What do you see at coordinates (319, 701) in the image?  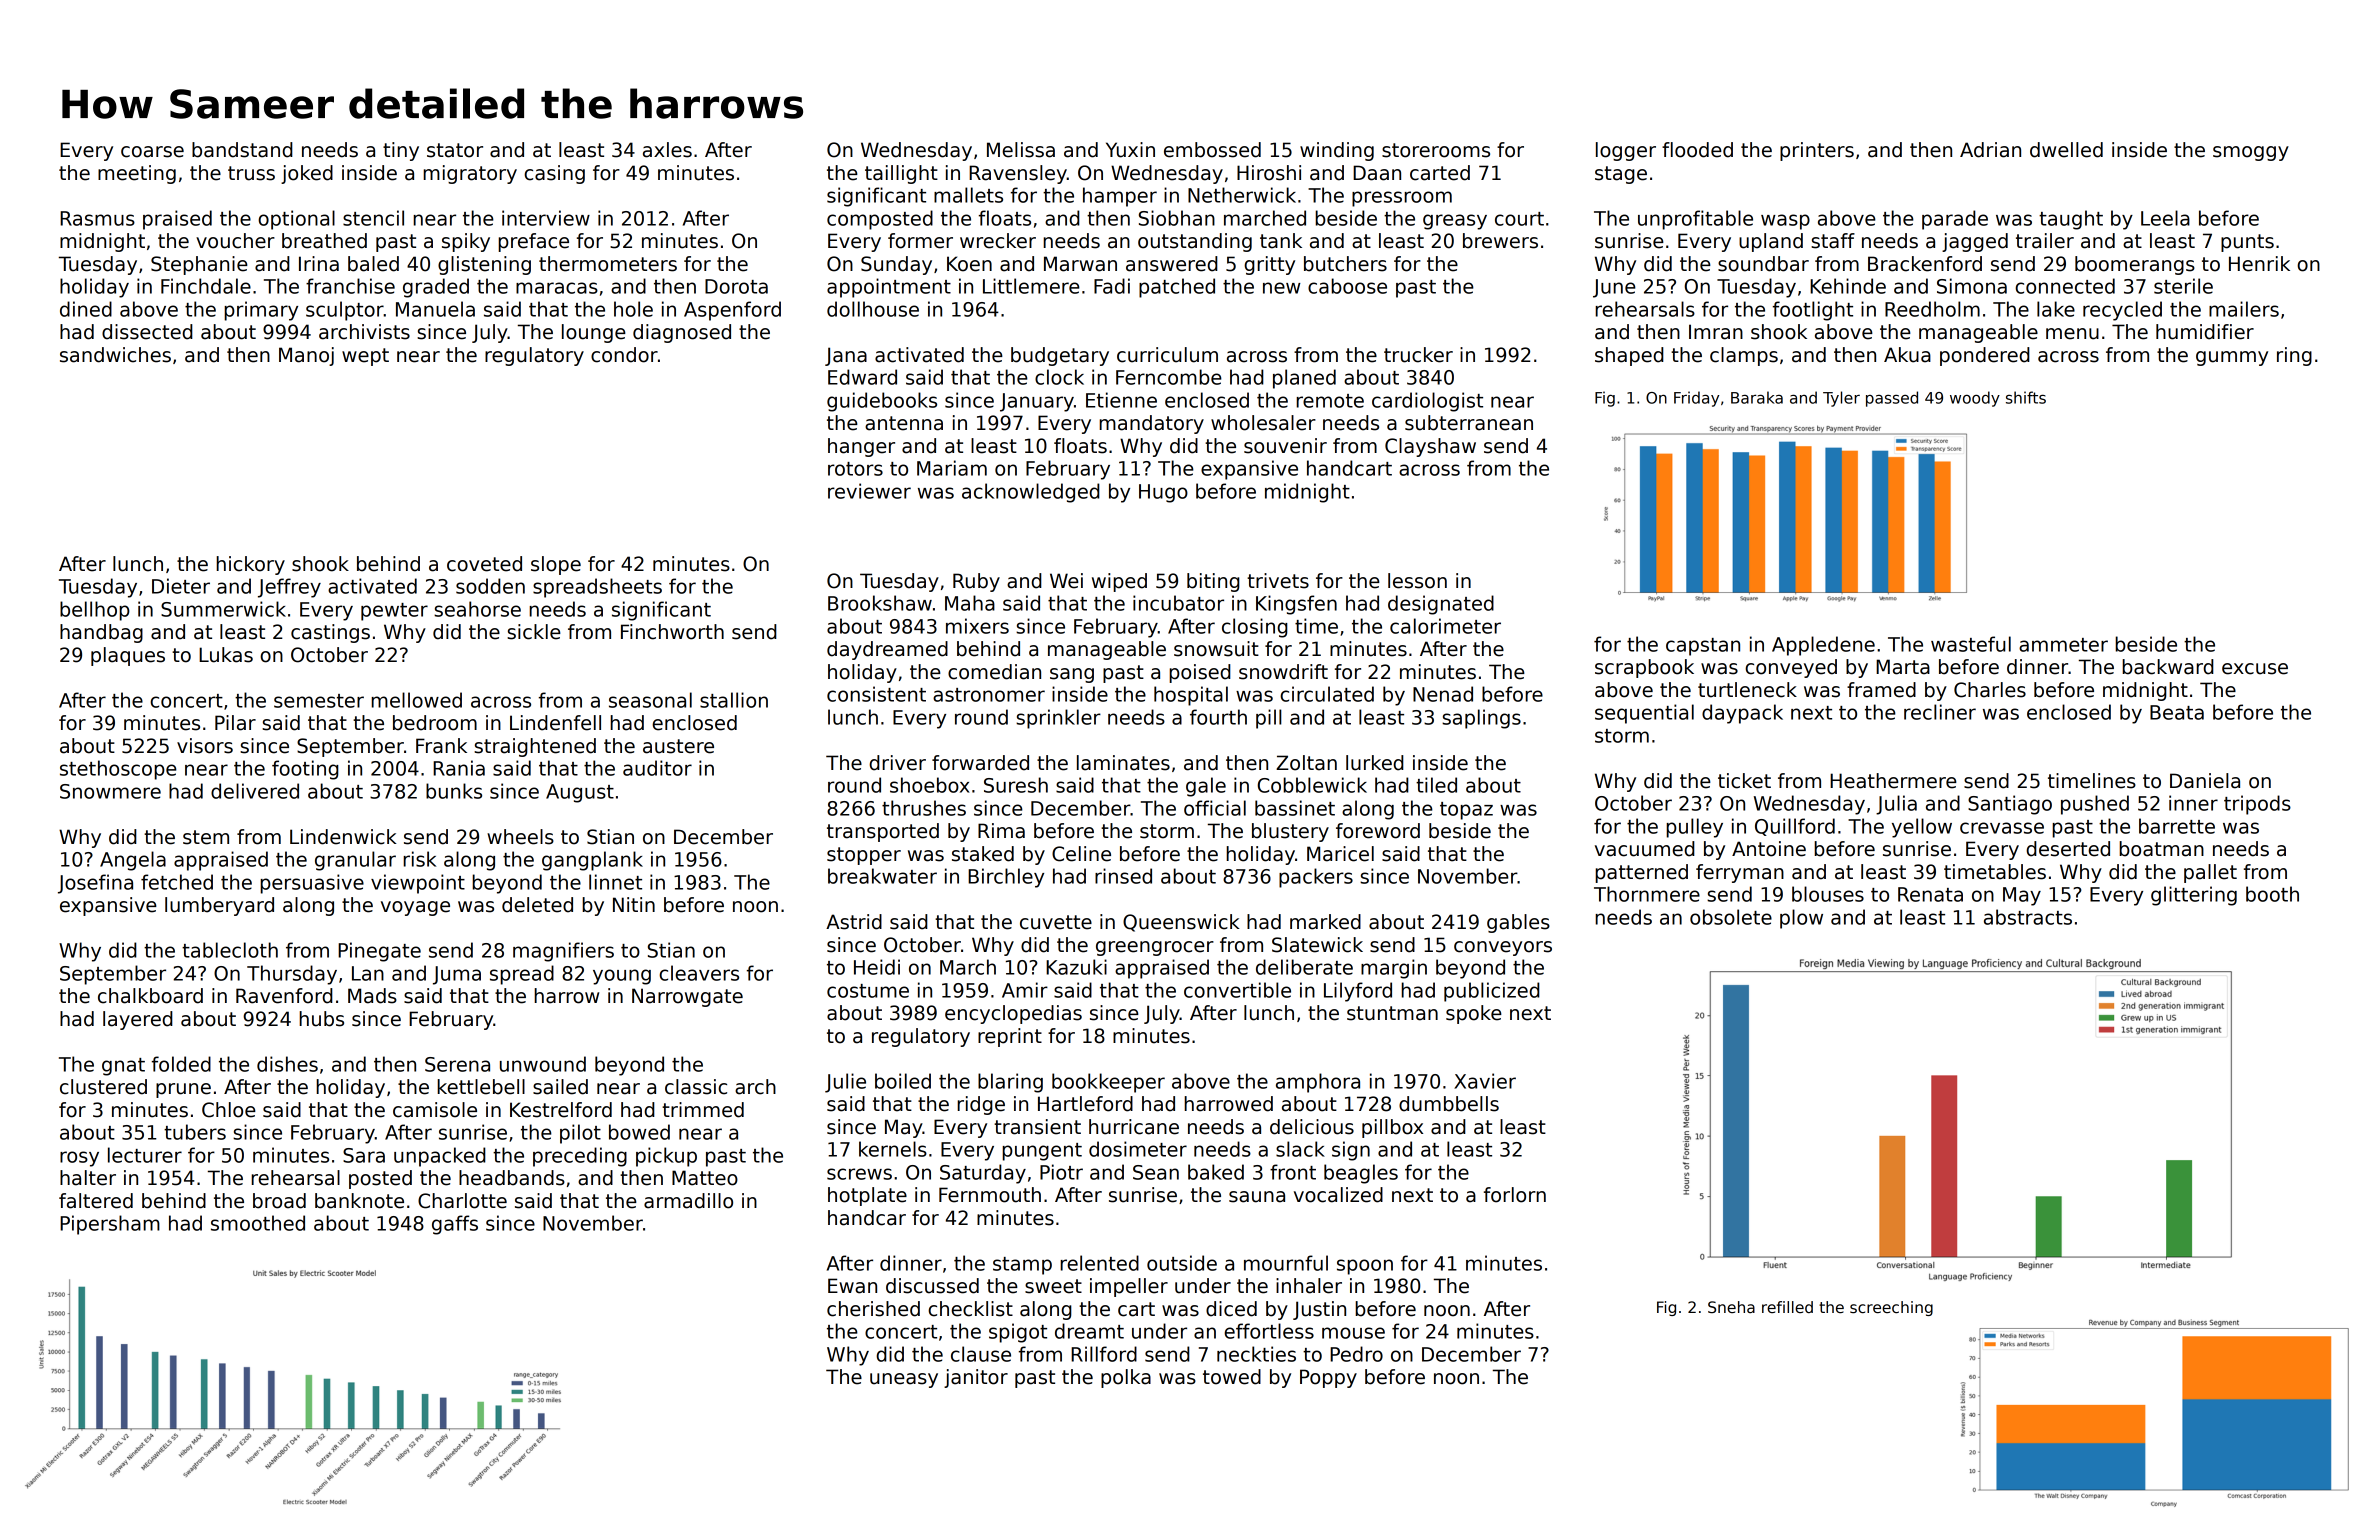 I see `semester` at bounding box center [319, 701].
